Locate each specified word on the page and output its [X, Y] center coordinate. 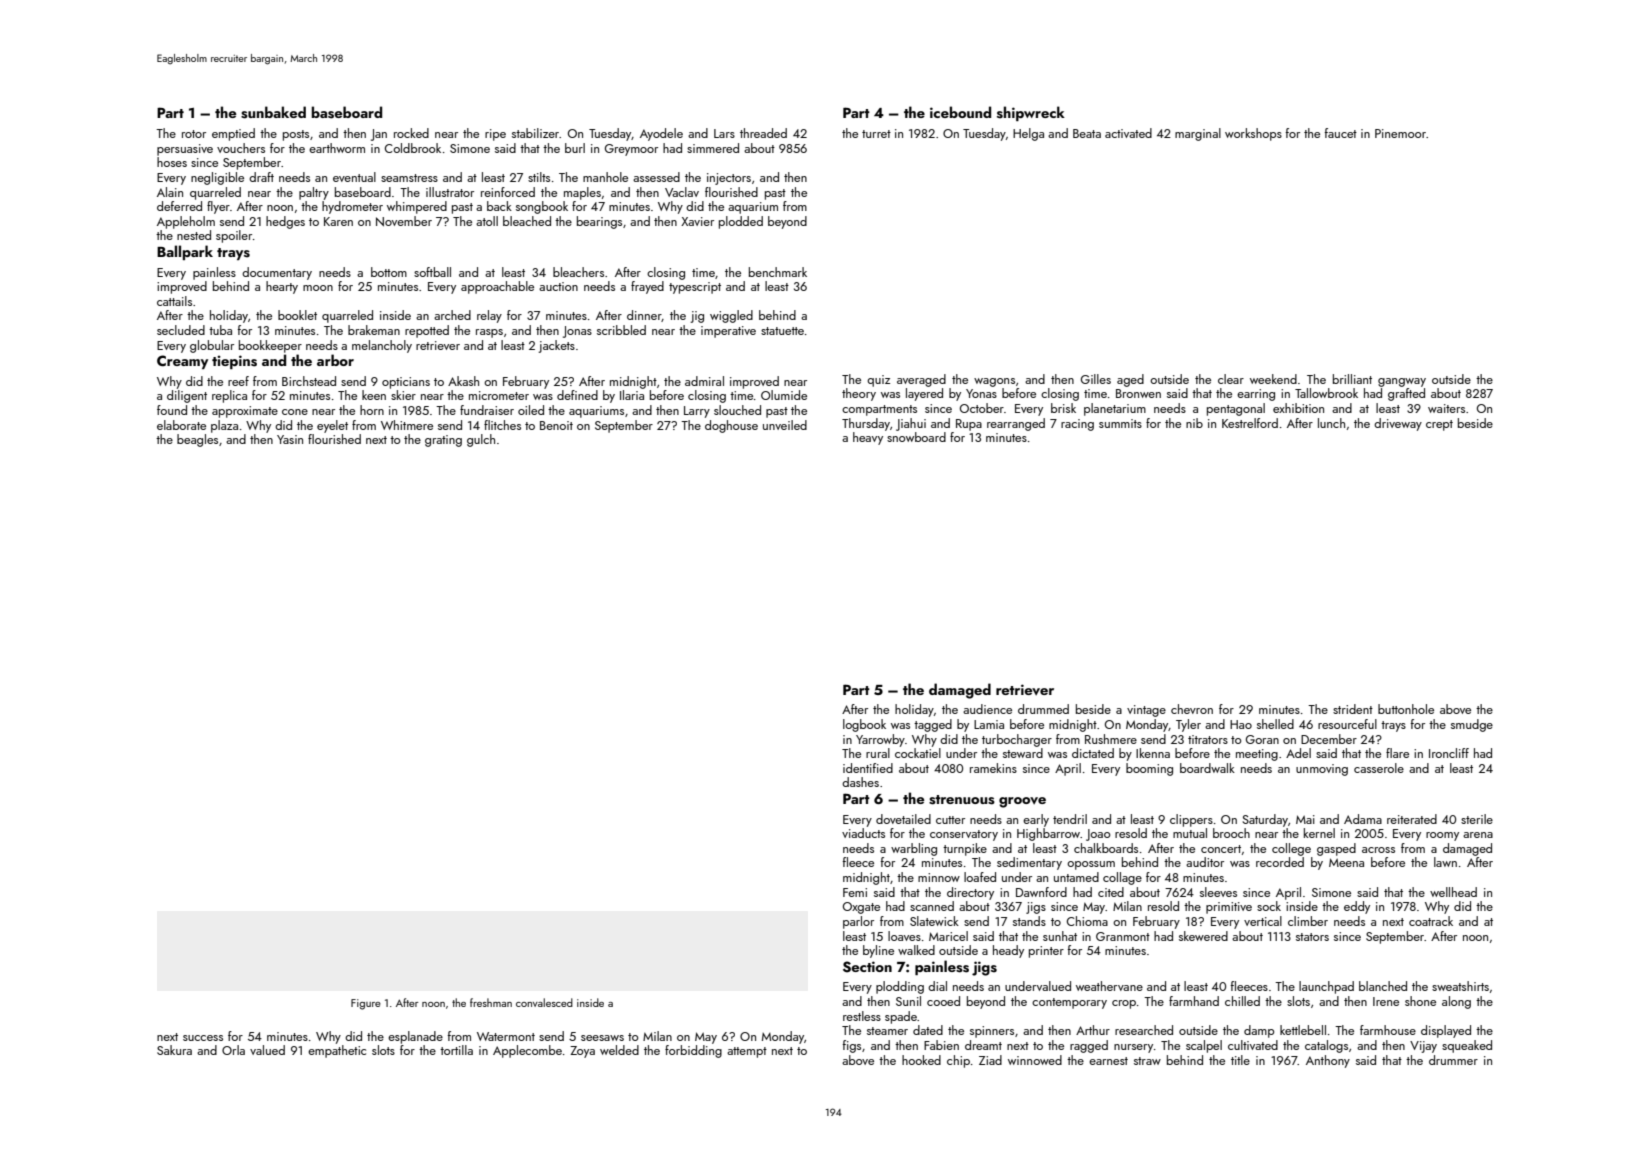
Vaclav [682, 192]
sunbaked [273, 112]
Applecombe [527, 1051]
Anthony [1328, 1061]
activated [1128, 133]
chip [958, 1061]
